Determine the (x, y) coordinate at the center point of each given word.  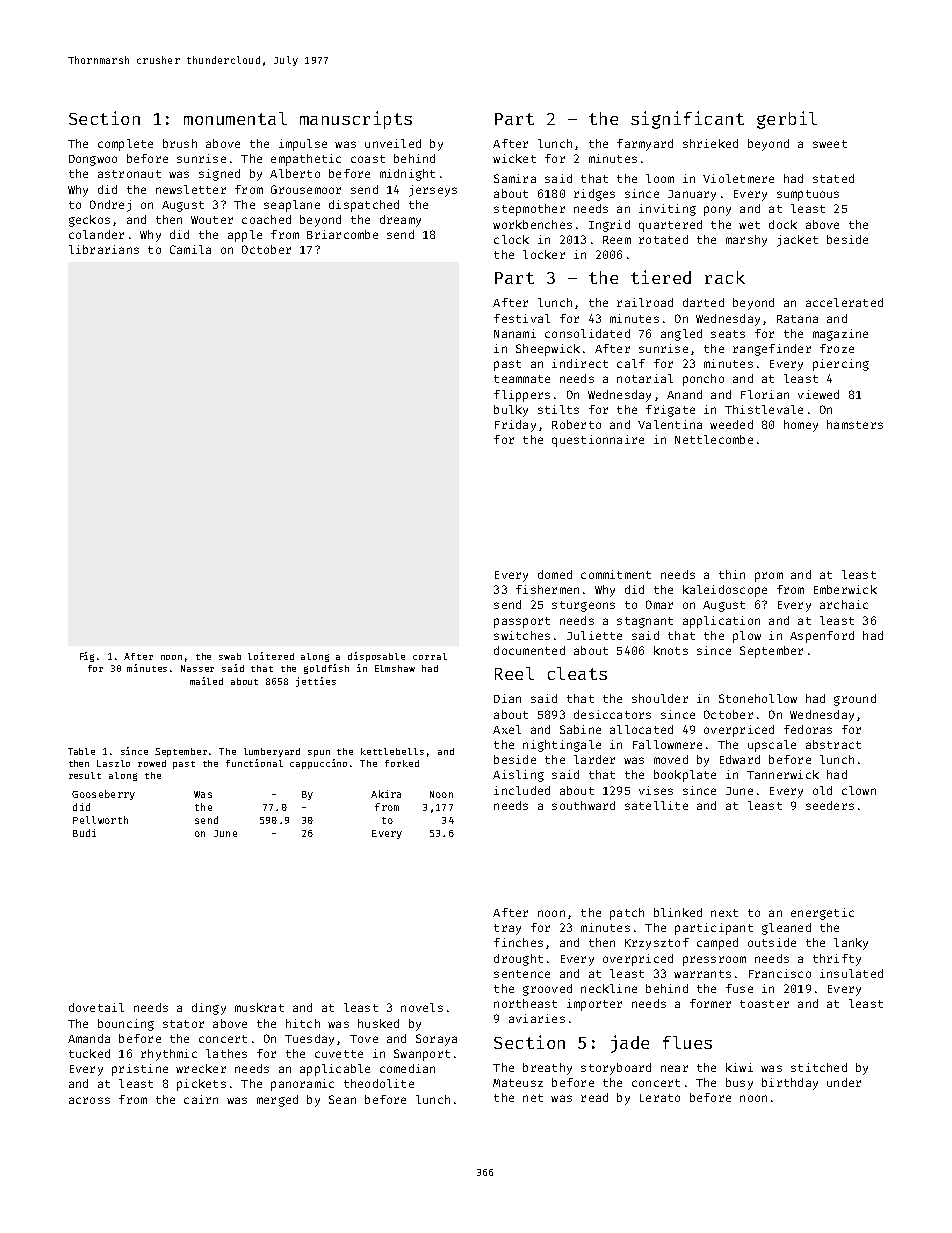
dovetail (96, 1007)
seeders (830, 805)
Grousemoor (306, 189)
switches (522, 635)
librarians (104, 249)
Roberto (576, 424)
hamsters (855, 424)
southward (583, 805)
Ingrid (609, 226)
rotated (663, 239)
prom (769, 577)
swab (230, 656)
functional (254, 763)
